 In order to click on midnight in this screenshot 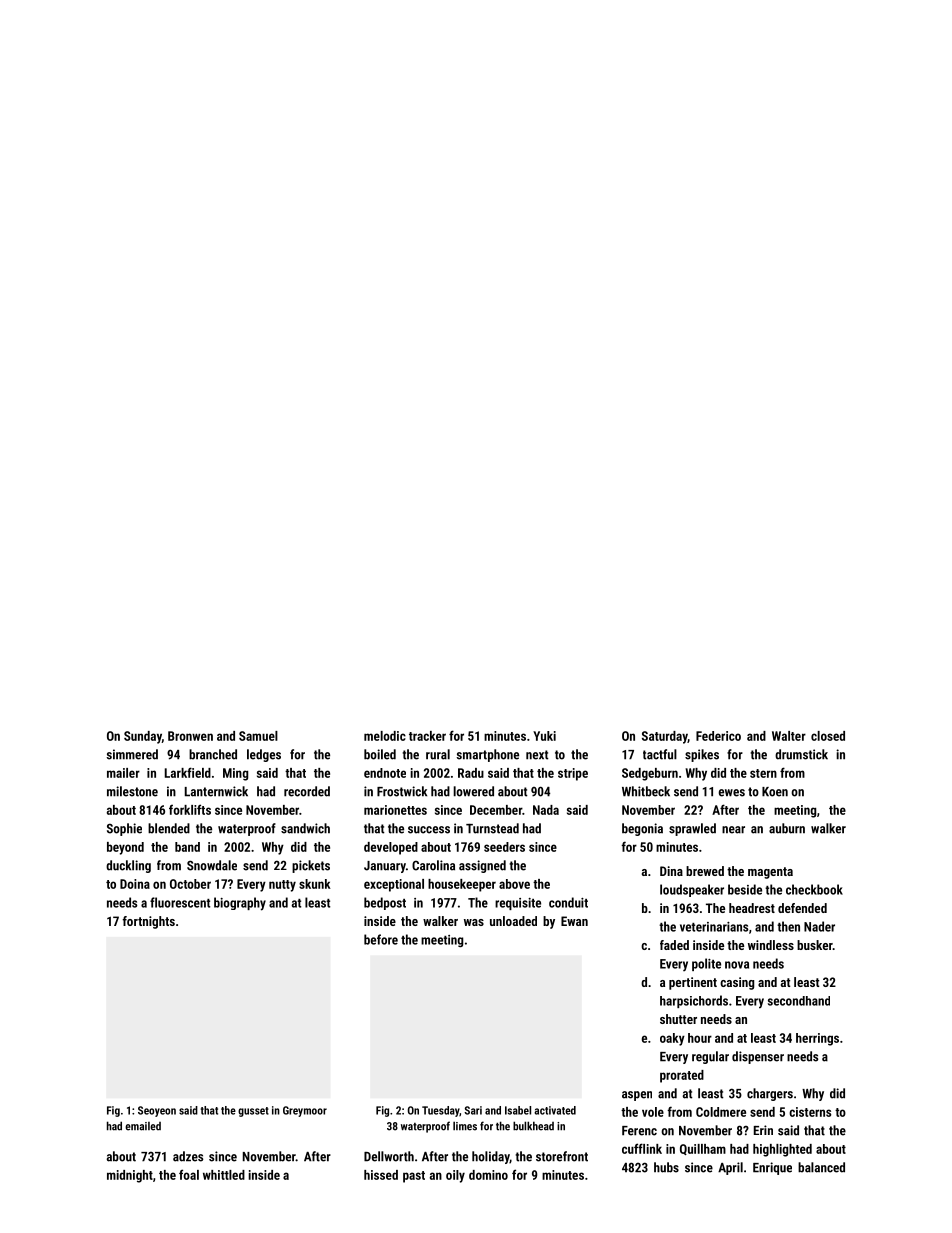, I will do `click(130, 1176)`.
